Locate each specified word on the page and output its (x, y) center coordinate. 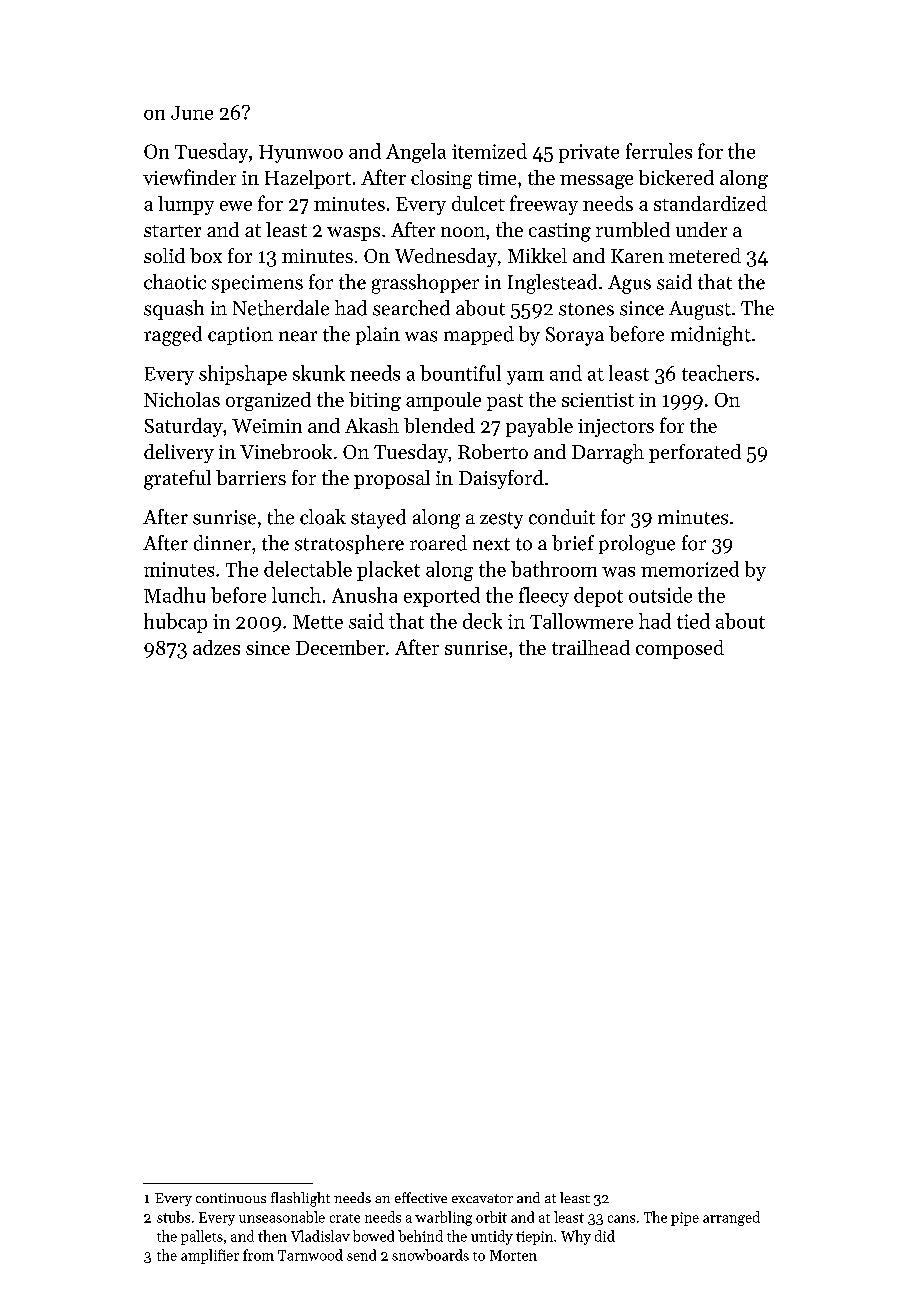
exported (442, 597)
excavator (482, 1198)
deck (482, 621)
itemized (489, 151)
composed (680, 649)
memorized (690, 569)
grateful (177, 480)
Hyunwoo (301, 154)
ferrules (659, 151)
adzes (216, 647)
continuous (231, 1198)
